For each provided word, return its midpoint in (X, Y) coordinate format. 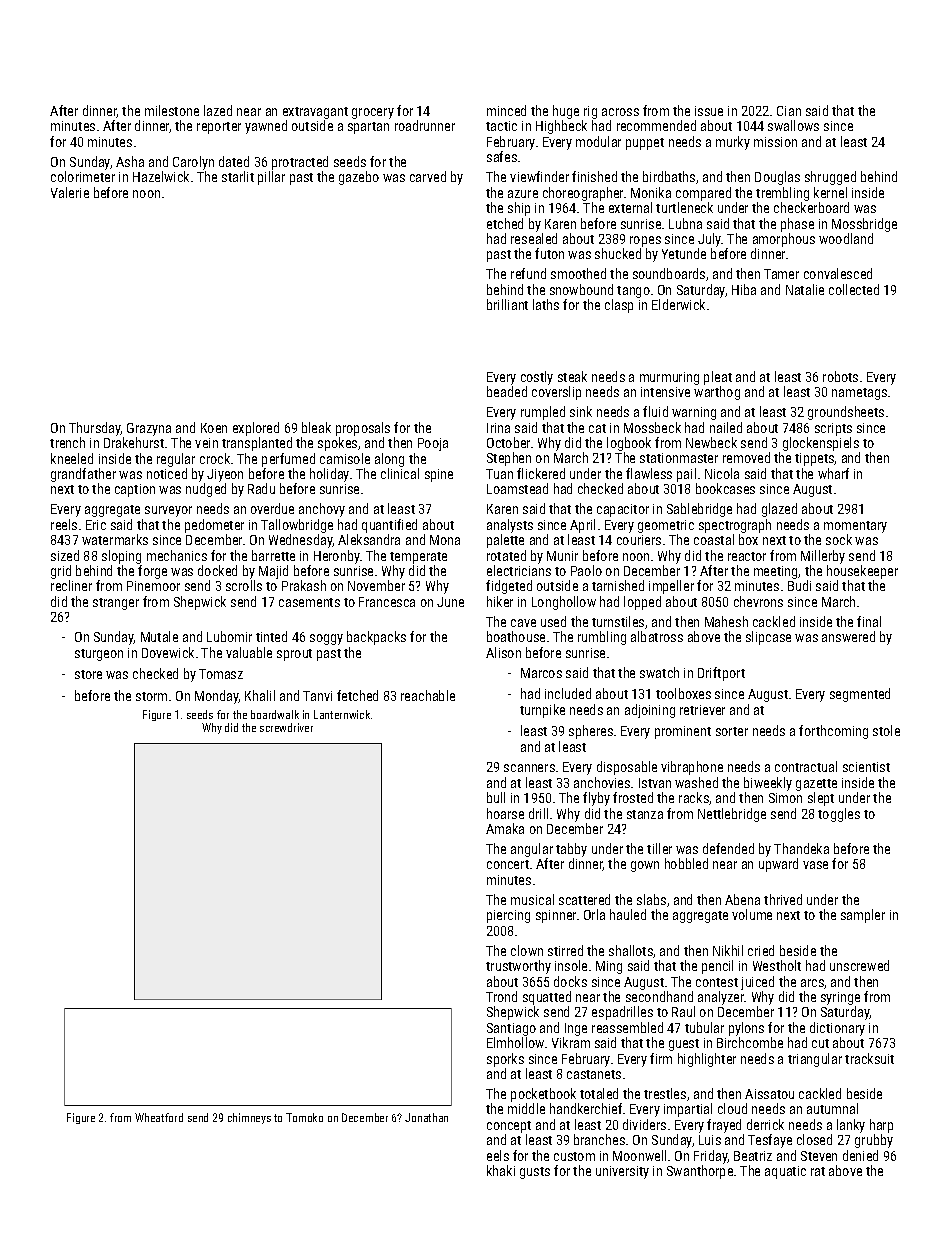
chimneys (249, 1118)
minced (506, 110)
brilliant (507, 304)
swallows (793, 125)
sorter (732, 731)
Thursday (95, 429)
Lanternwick (342, 714)
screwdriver (286, 727)
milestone (172, 110)
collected (854, 289)
